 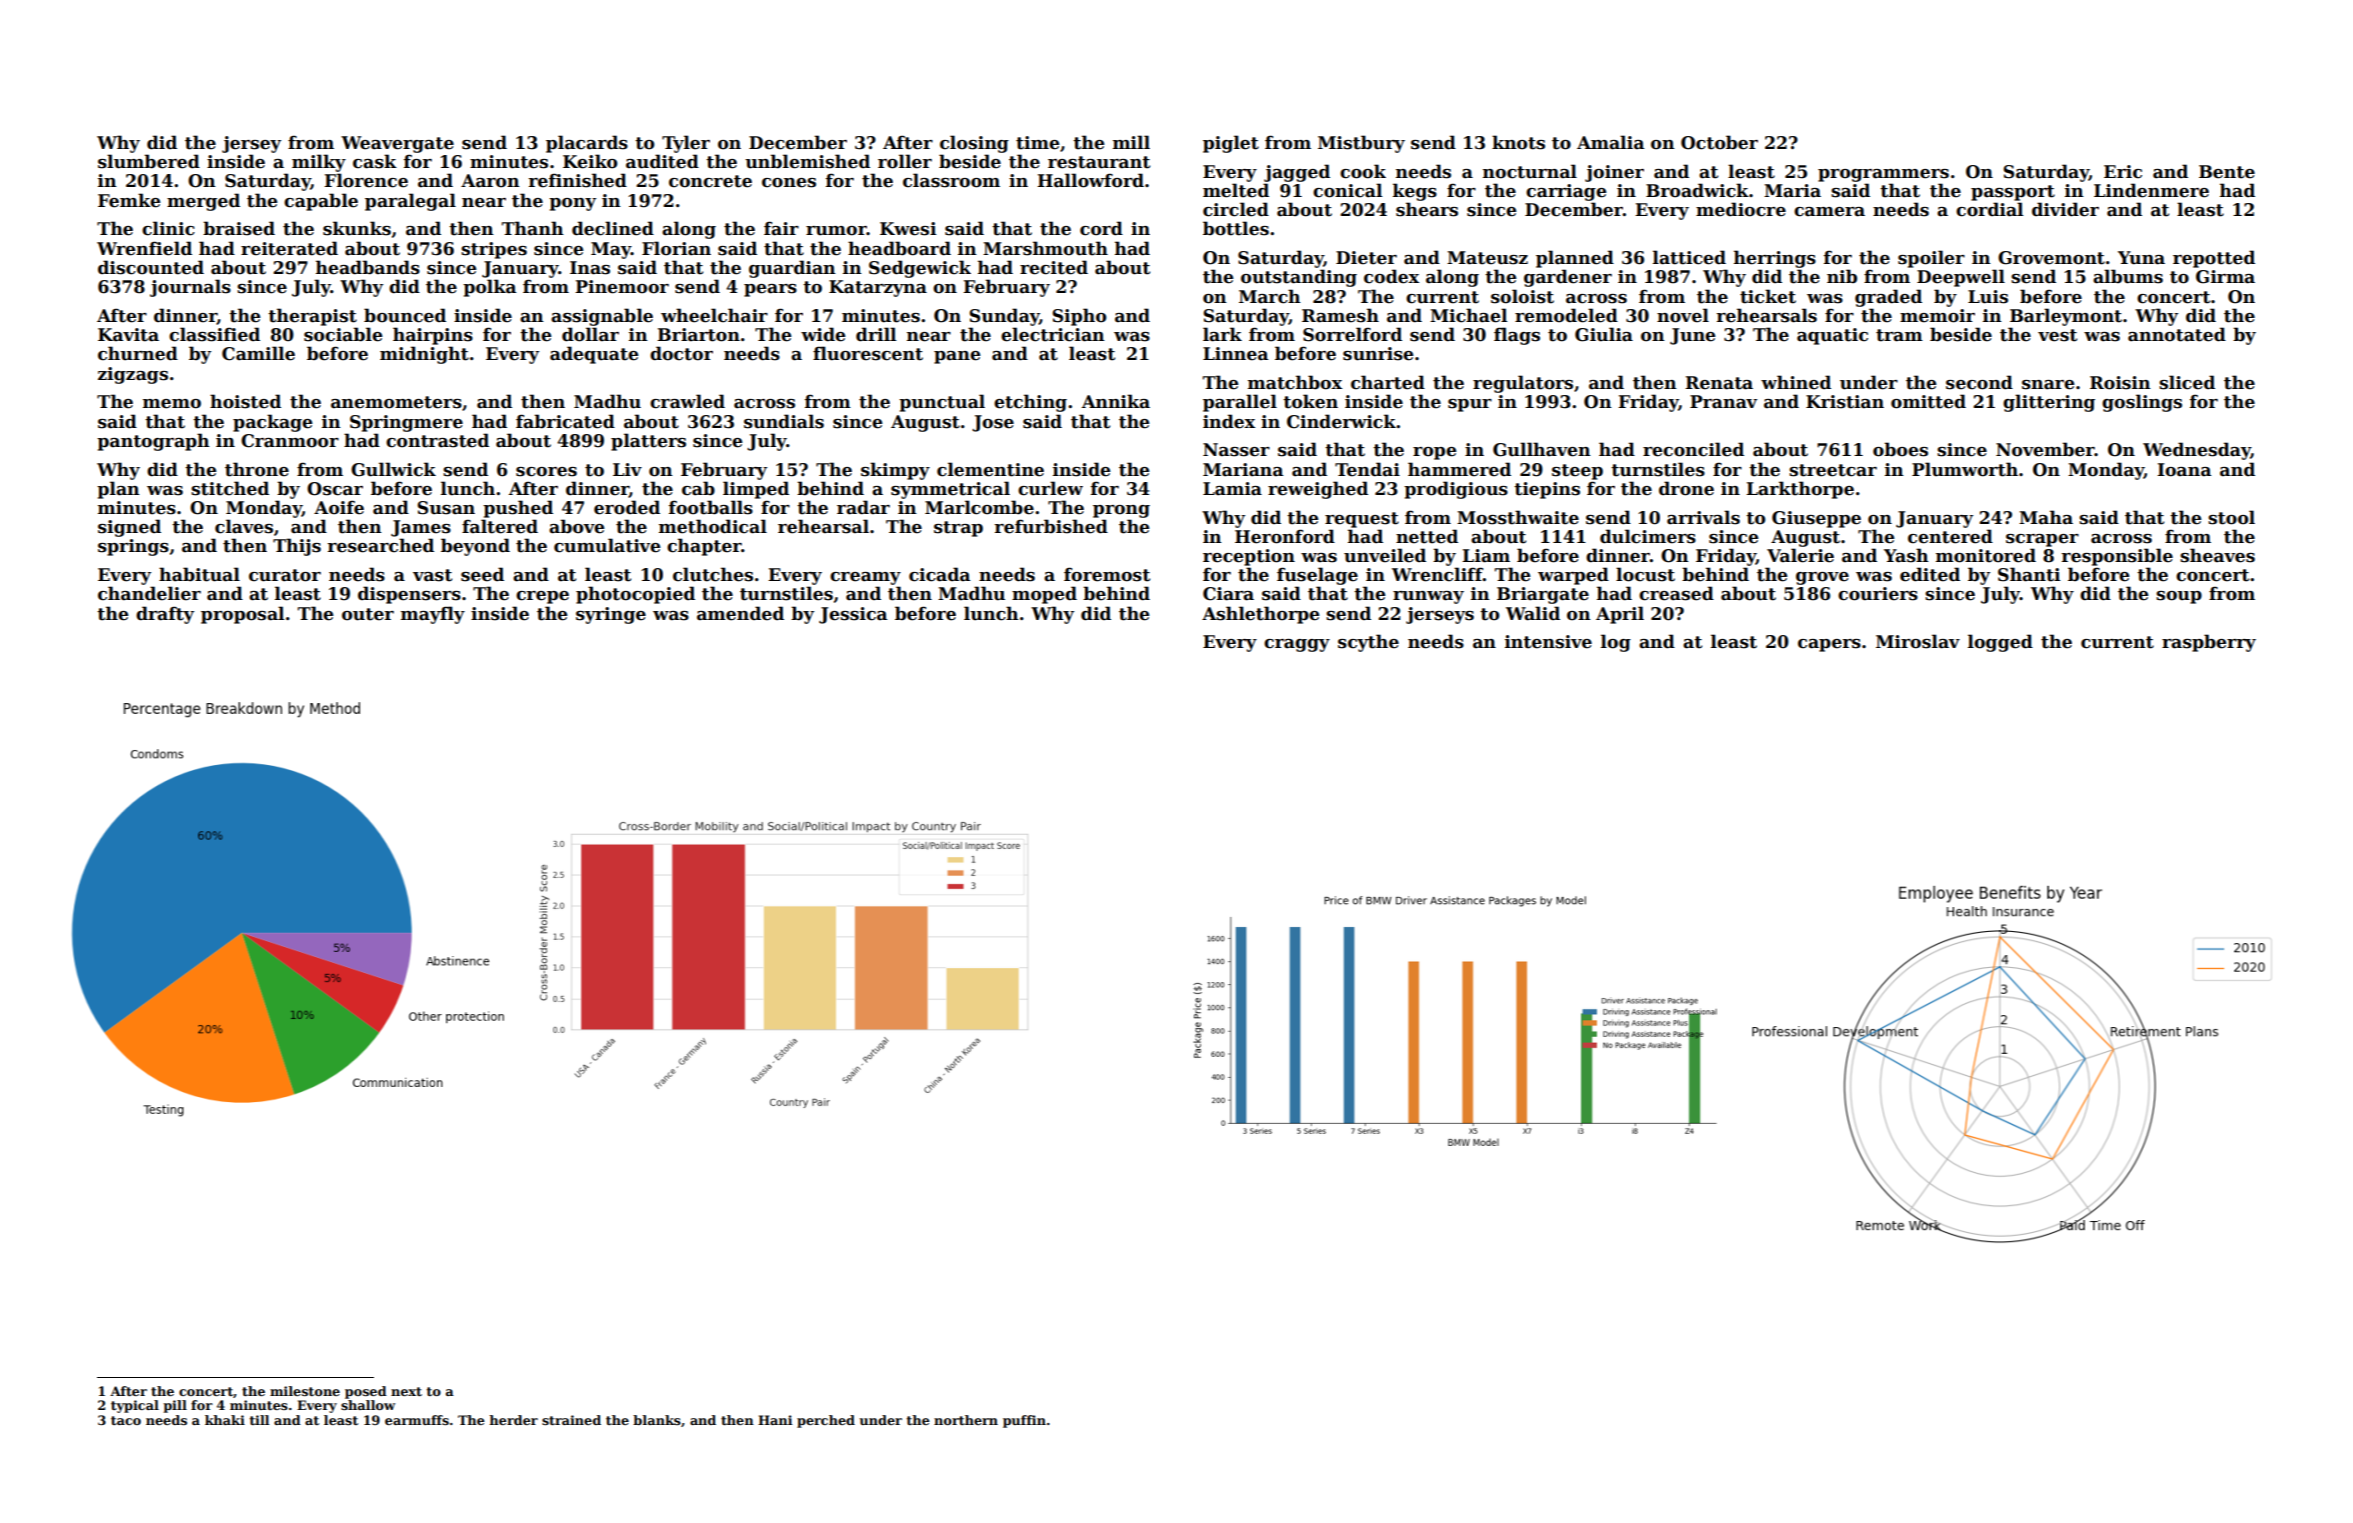 What do you see at coordinates (433, 615) in the screenshot?
I see `mayfly` at bounding box center [433, 615].
